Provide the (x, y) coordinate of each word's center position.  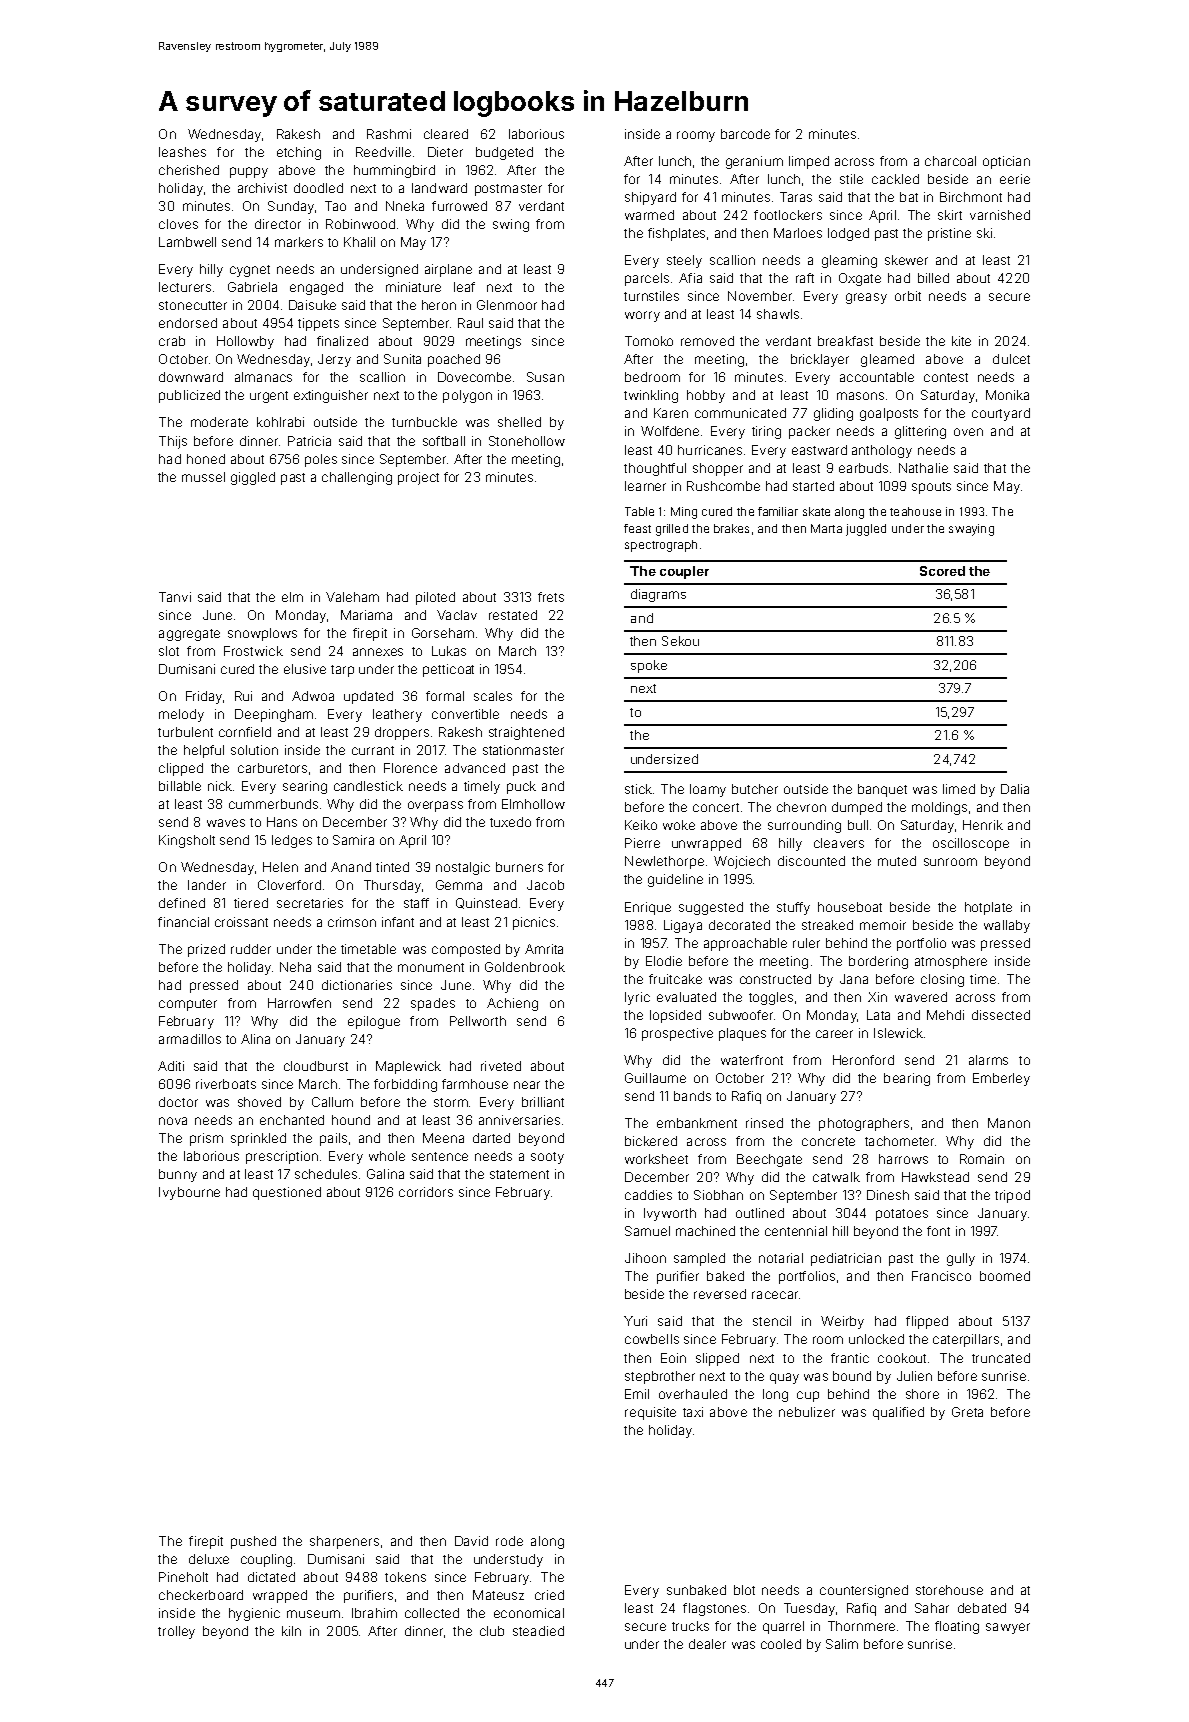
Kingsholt (187, 841)
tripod (1012, 1196)
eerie (1015, 179)
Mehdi (945, 1015)
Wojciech (742, 862)
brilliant (543, 1102)
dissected (1001, 1015)
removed (707, 341)
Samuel (647, 1231)
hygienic (254, 1614)
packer (809, 432)
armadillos (190, 1039)
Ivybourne (189, 1193)
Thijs (173, 442)
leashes (182, 152)
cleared (446, 134)
